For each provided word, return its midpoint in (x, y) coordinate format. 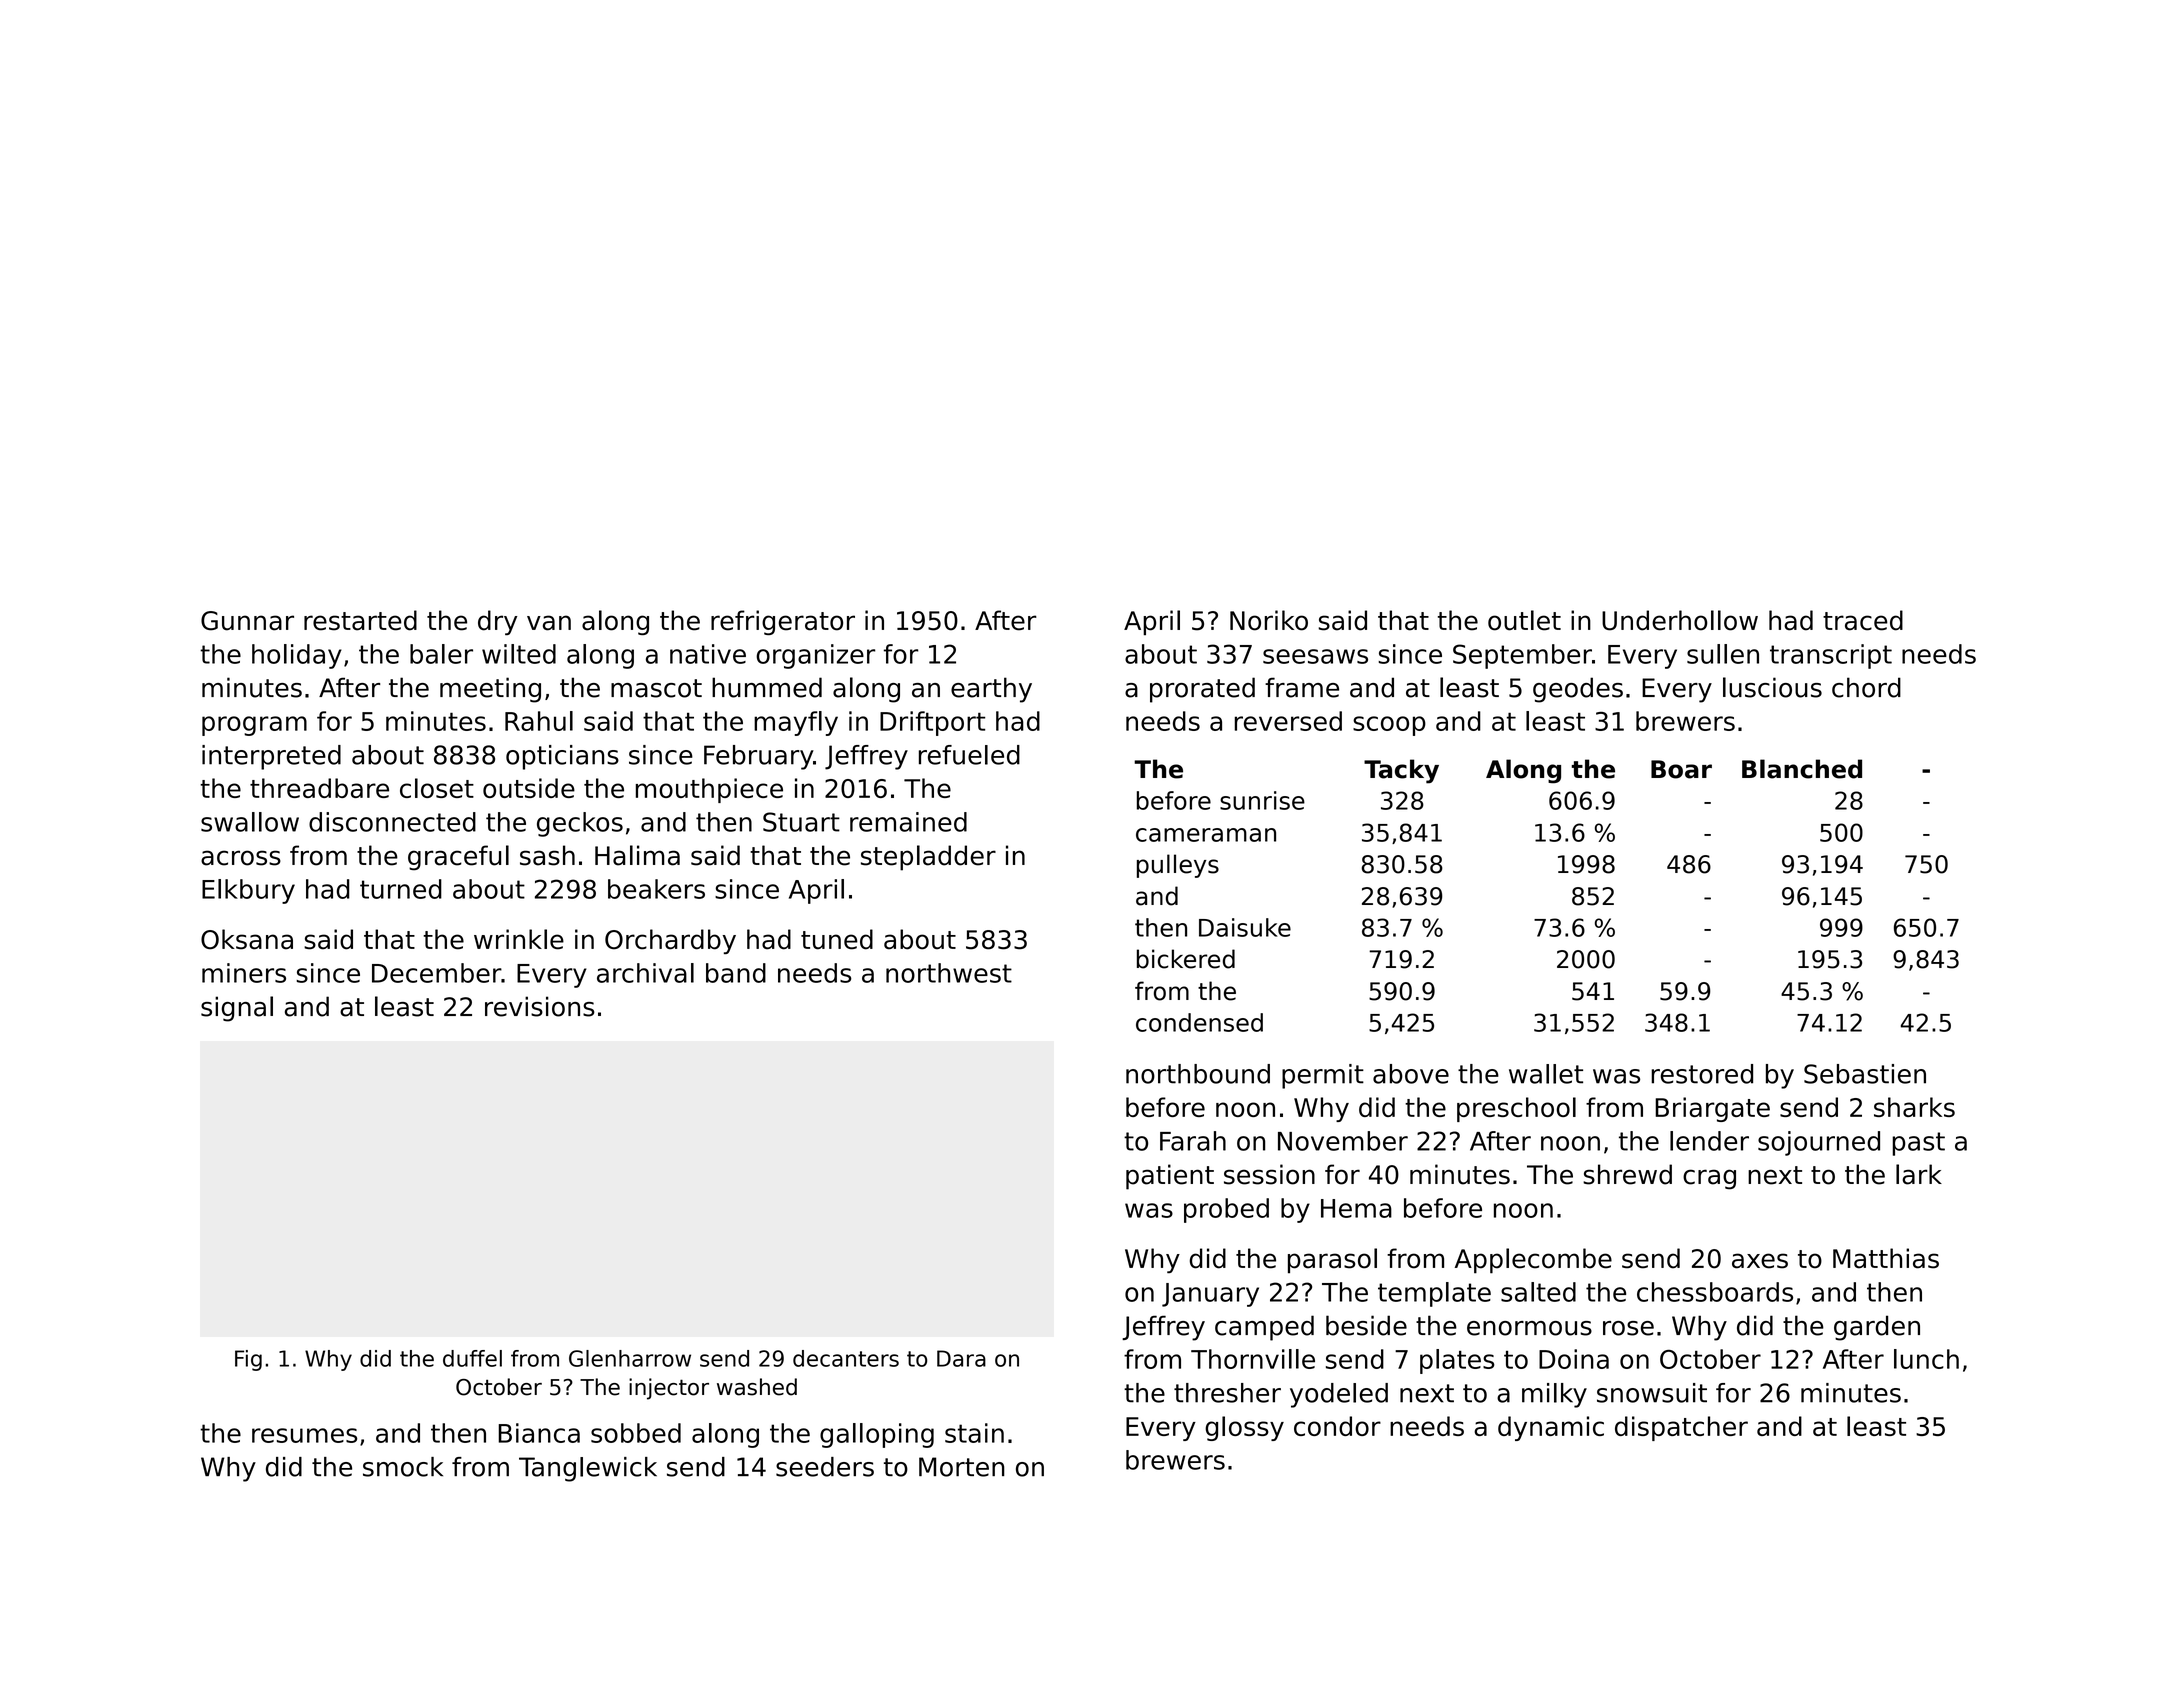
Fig (248, 1360)
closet (437, 788)
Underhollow (1680, 620)
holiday (297, 656)
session (1269, 1174)
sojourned (1819, 1143)
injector (669, 1389)
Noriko (1269, 620)
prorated (1202, 690)
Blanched (1802, 769)
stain (974, 1433)
